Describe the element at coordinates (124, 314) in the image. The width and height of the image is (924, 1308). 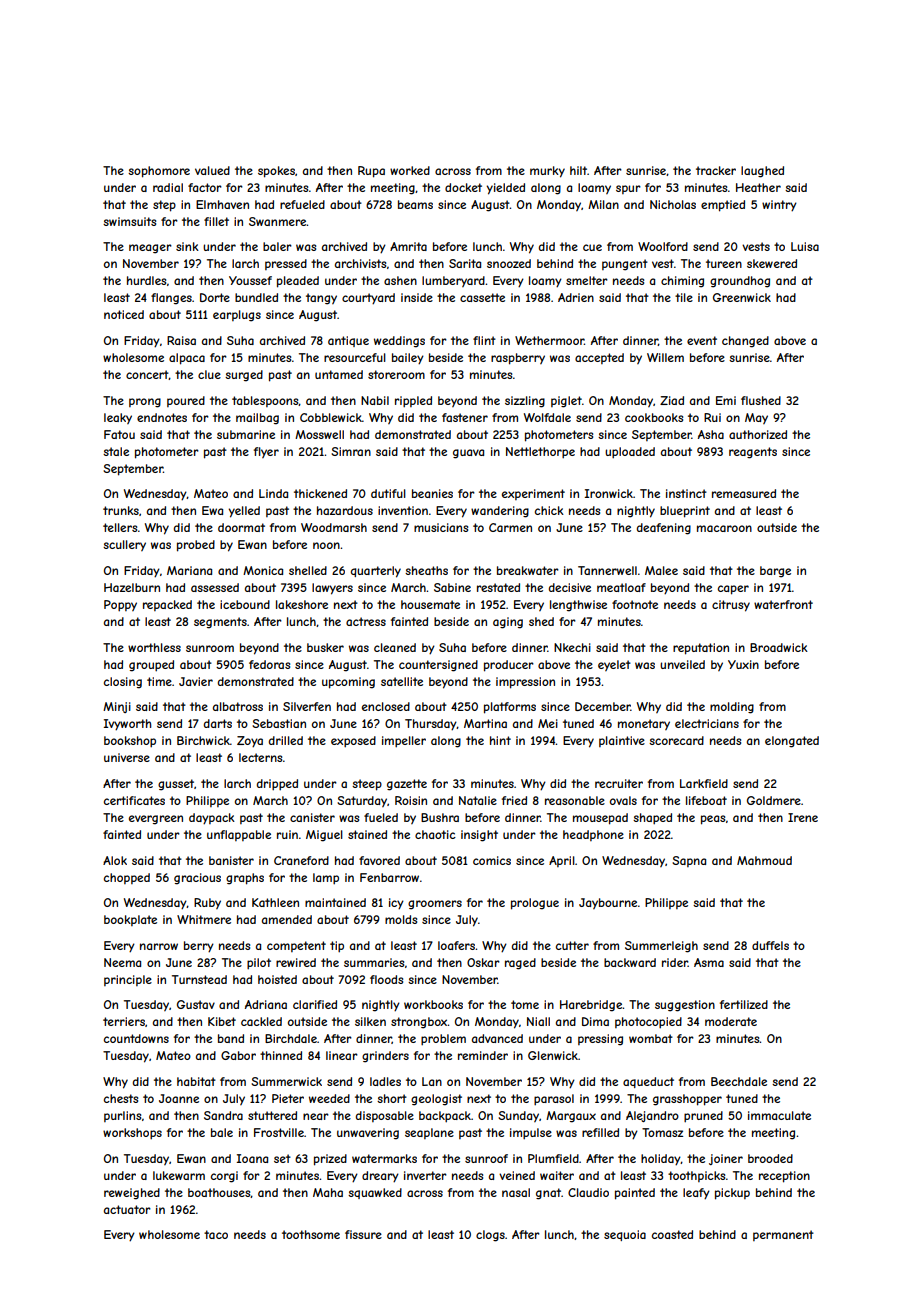
I see `noticed` at that location.
